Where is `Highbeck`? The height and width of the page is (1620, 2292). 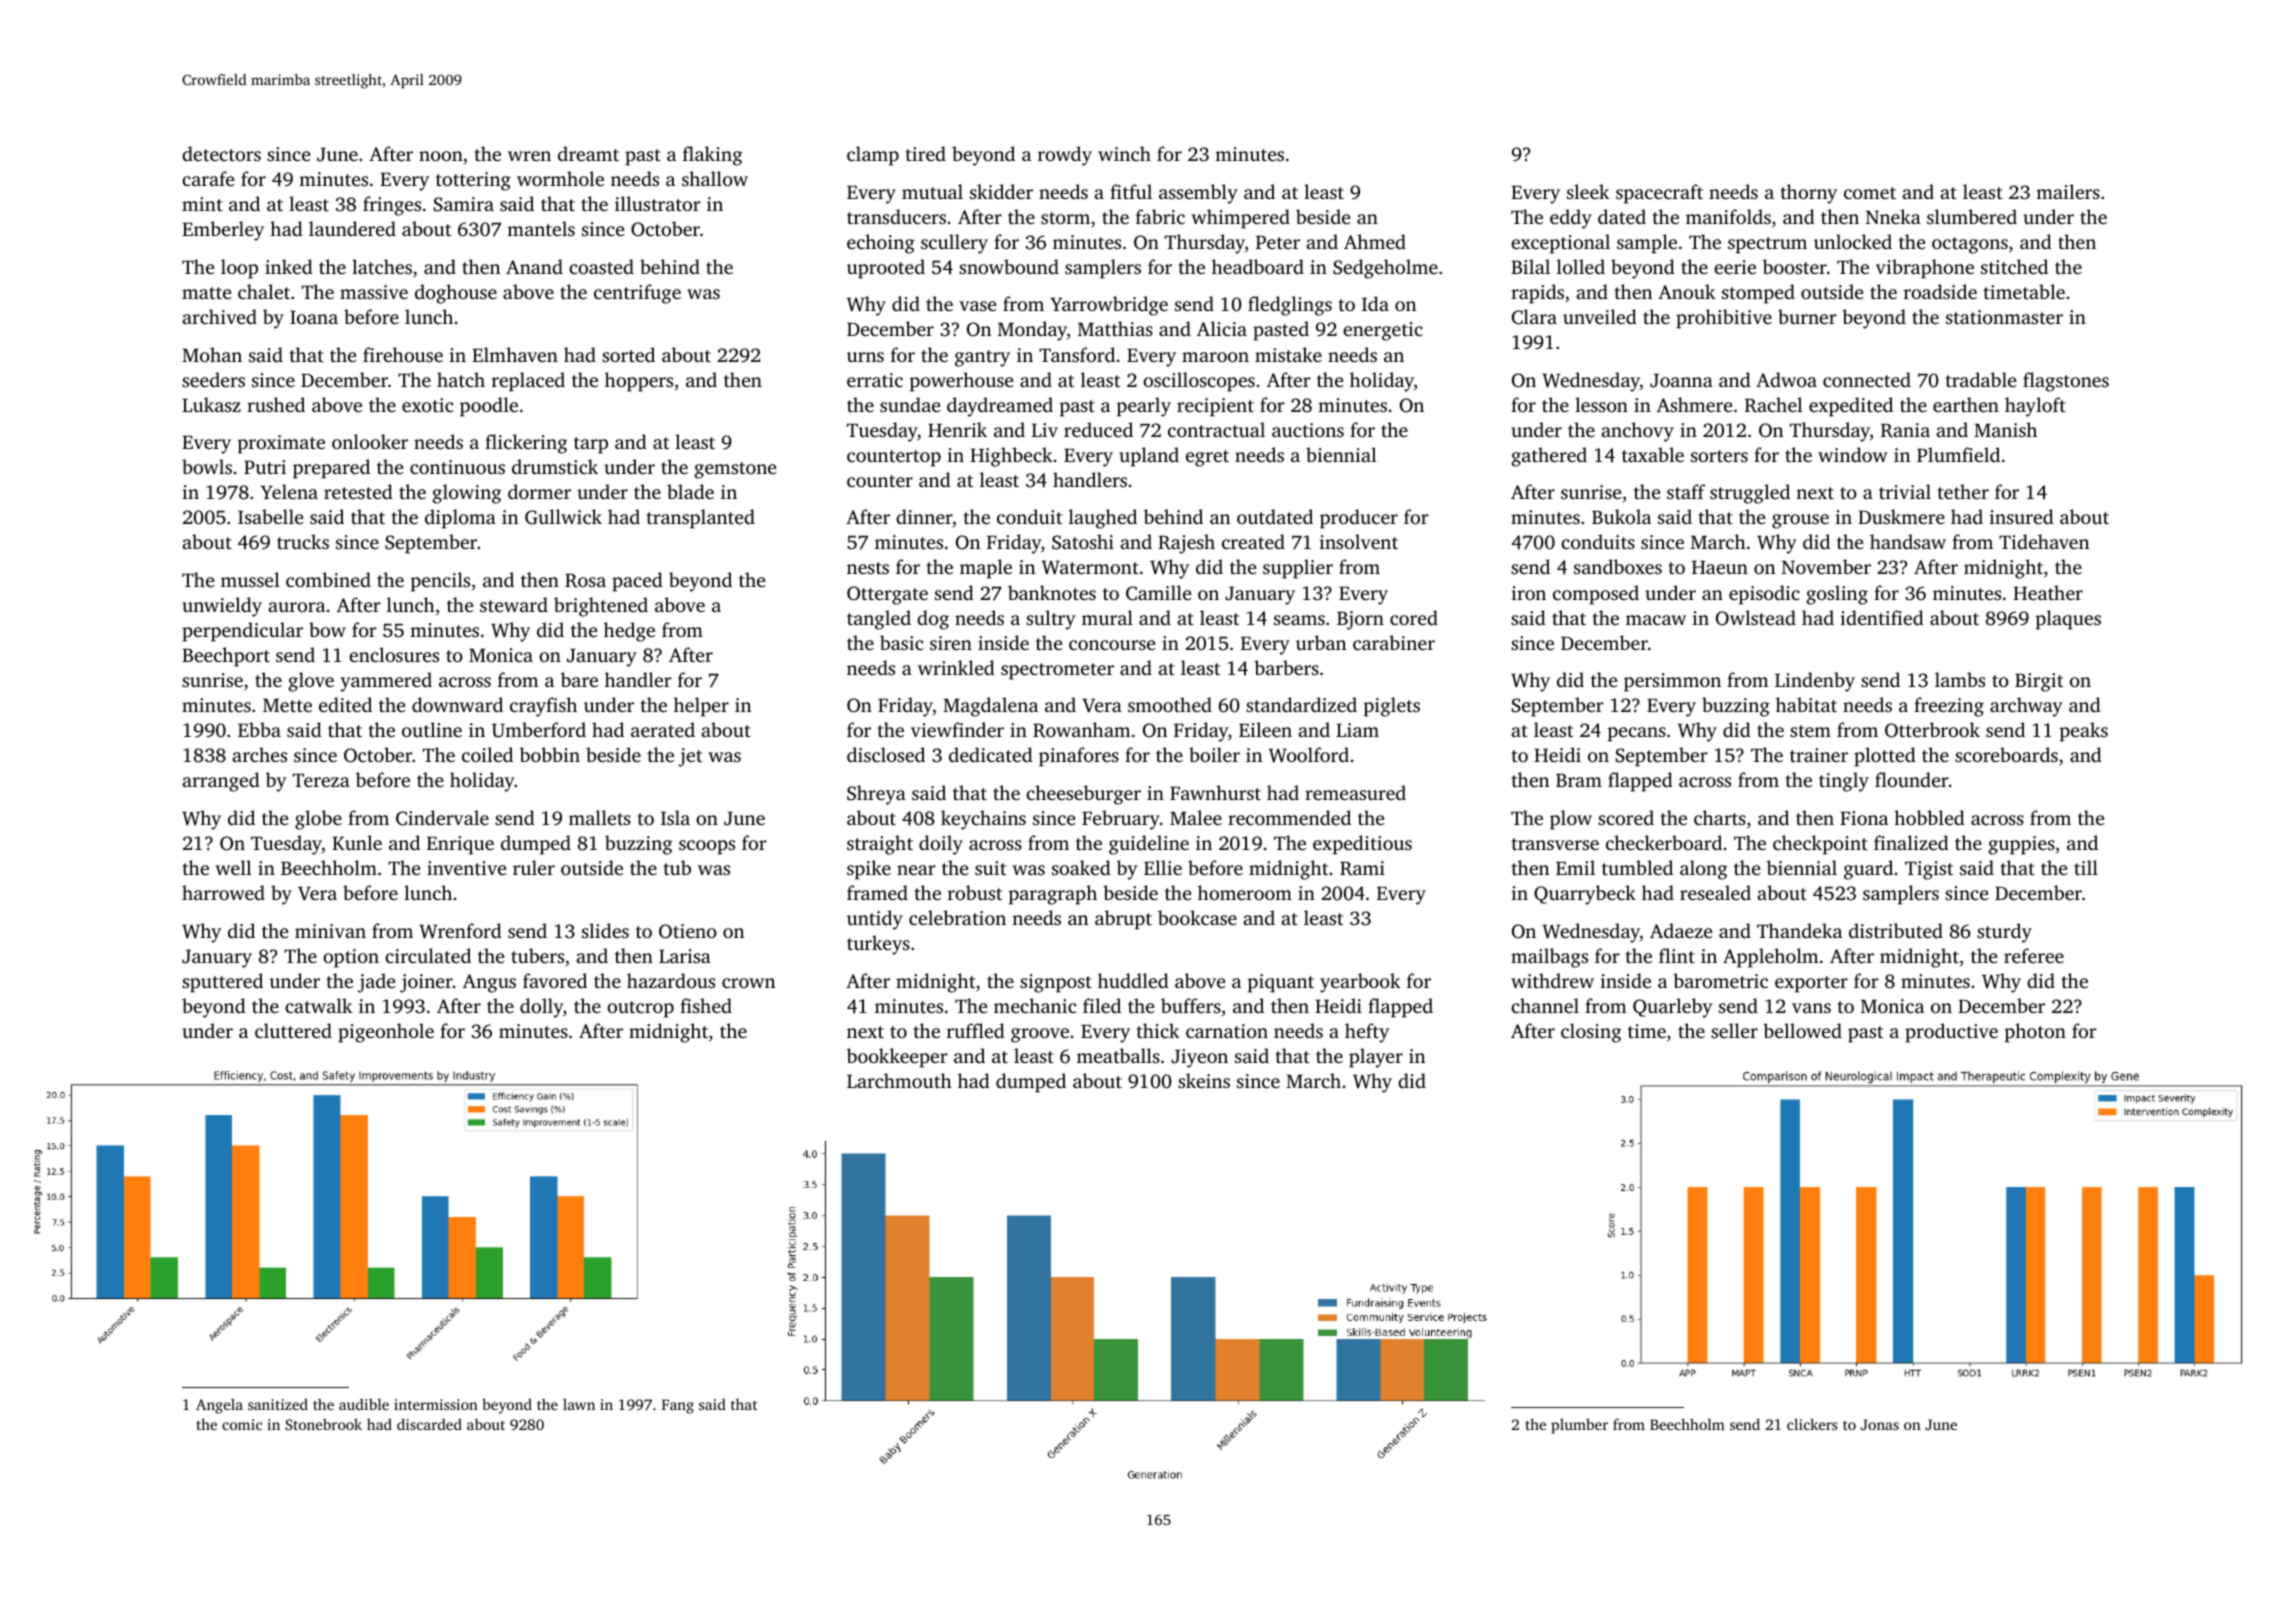
Highbeck is located at coordinates (1011, 457).
